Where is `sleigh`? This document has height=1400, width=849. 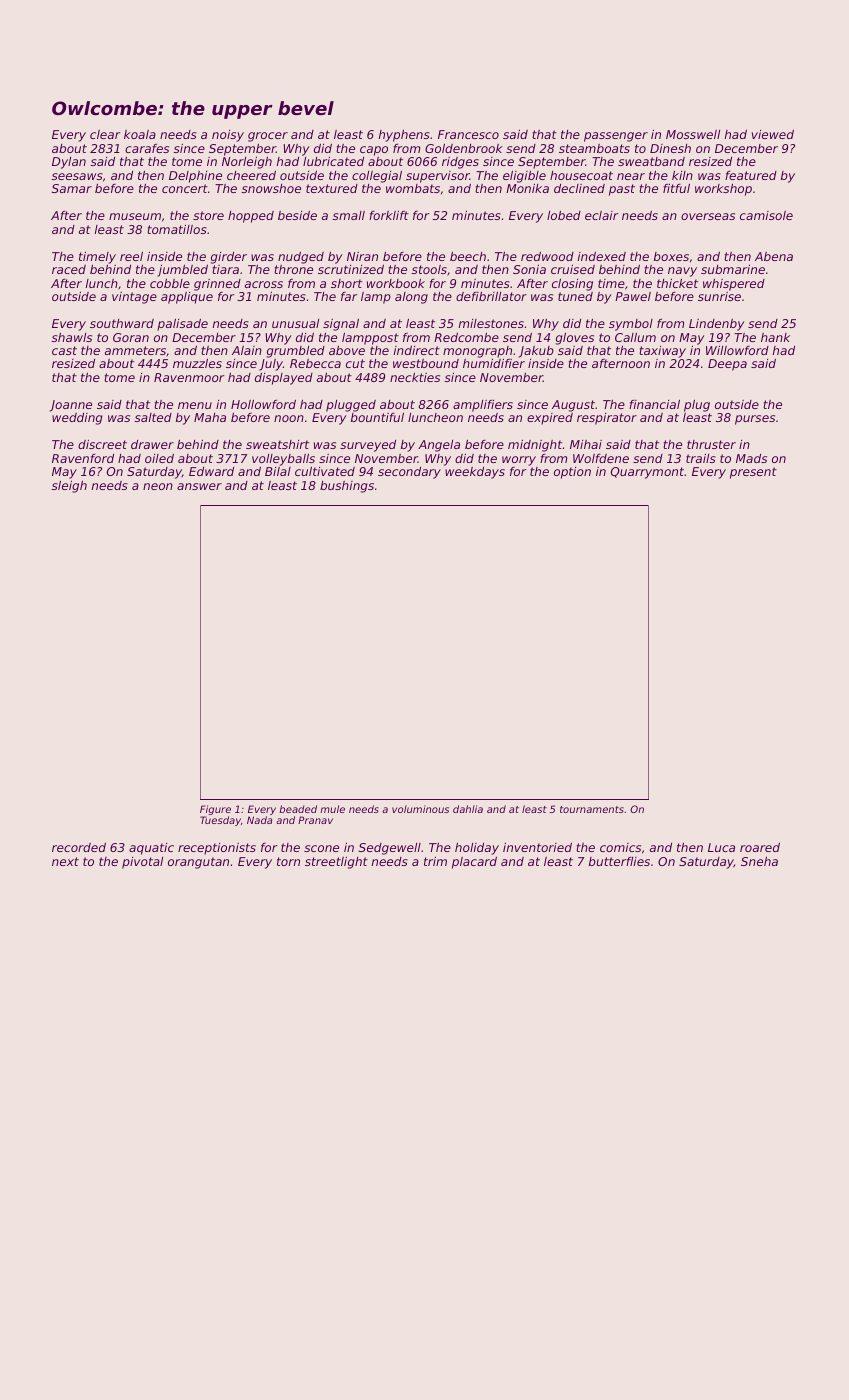 sleigh is located at coordinates (69, 487).
